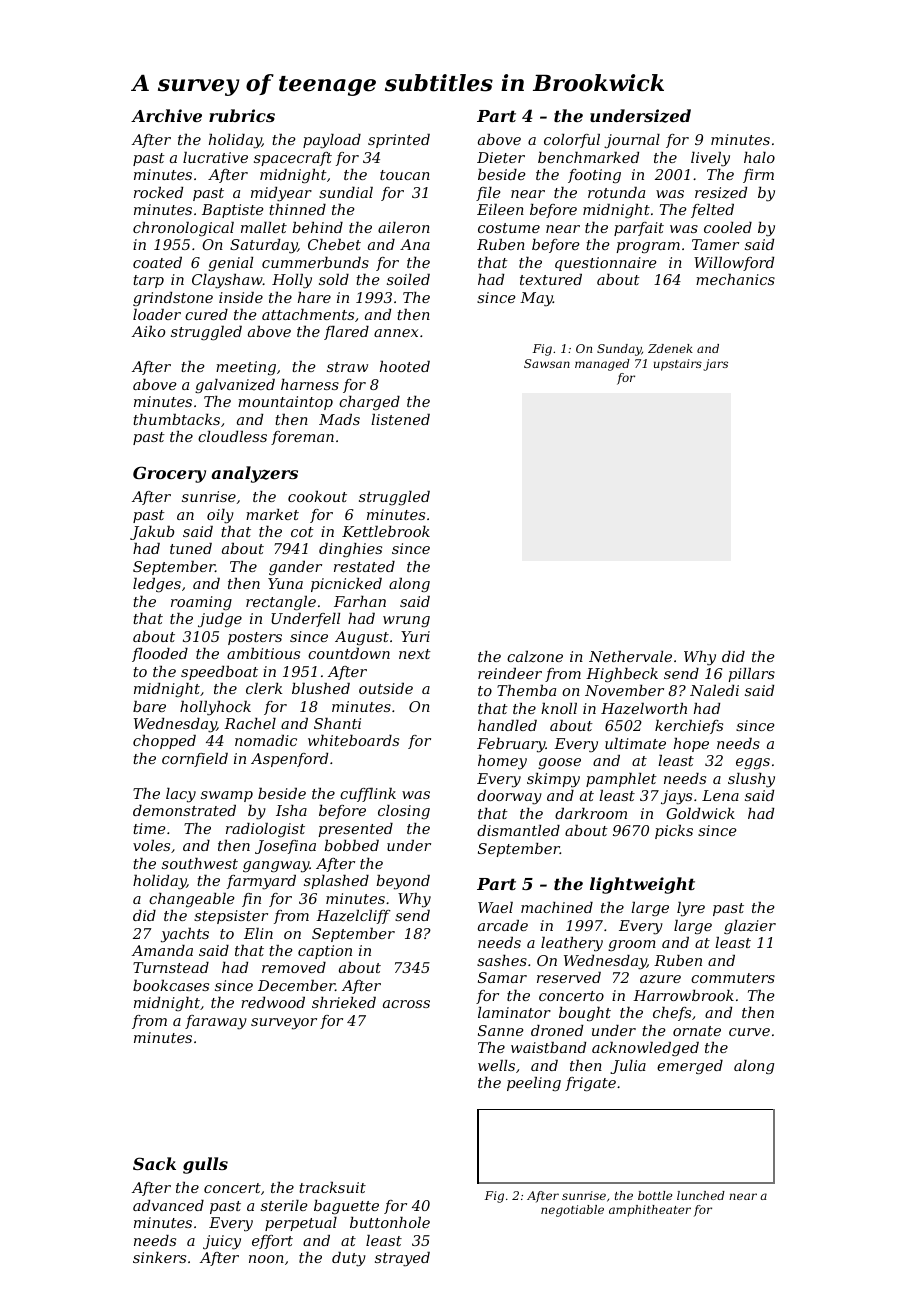 The width and height of the image is (908, 1316). Describe the element at coordinates (297, 209) in the image. I see `thinned` at that location.
